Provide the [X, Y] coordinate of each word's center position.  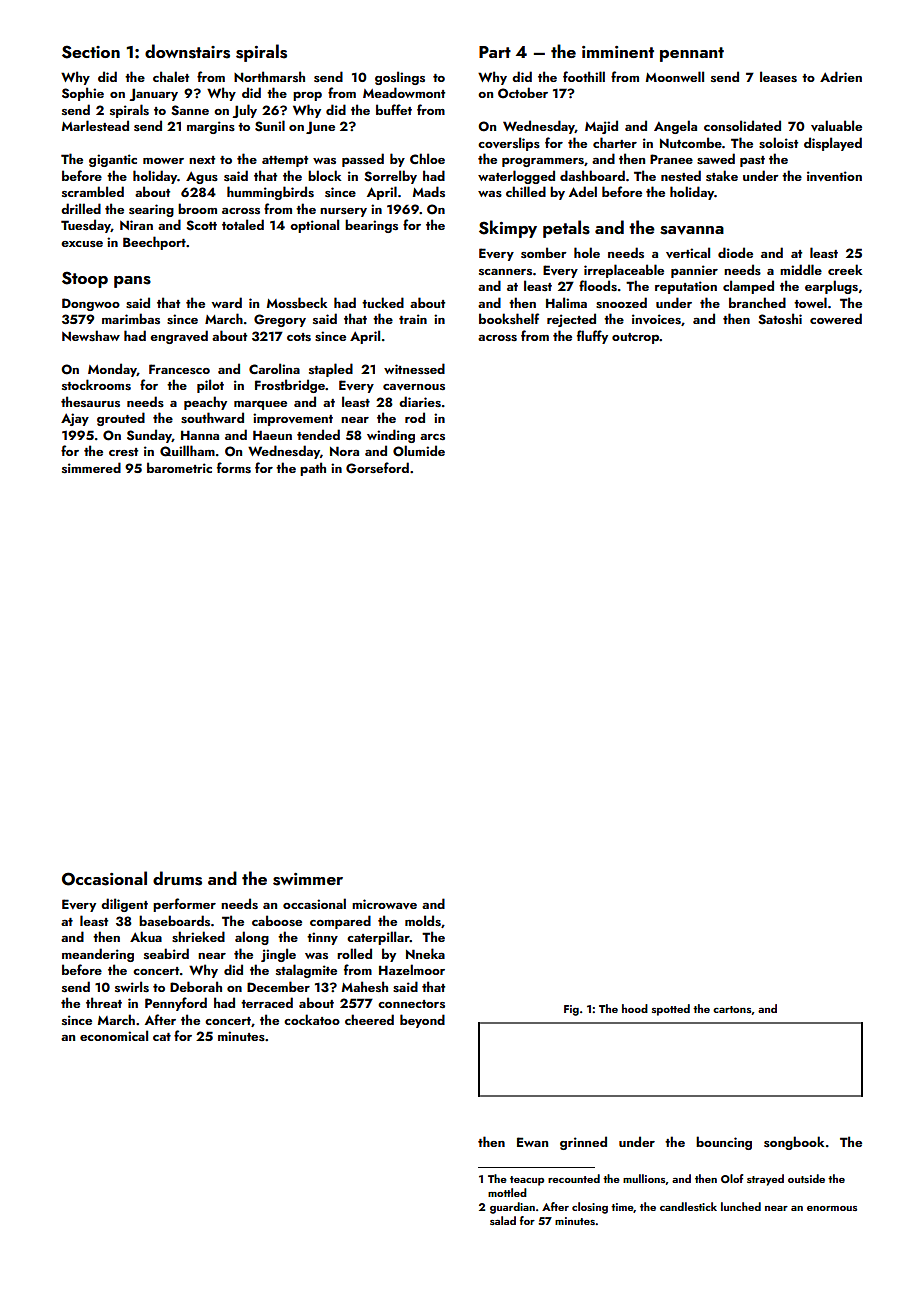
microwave [384, 904]
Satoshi [780, 319]
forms [234, 468]
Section [91, 52]
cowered [836, 318]
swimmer [308, 879]
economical [114, 1035]
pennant [692, 54]
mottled [507, 1192]
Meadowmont [404, 92]
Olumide [419, 451]
